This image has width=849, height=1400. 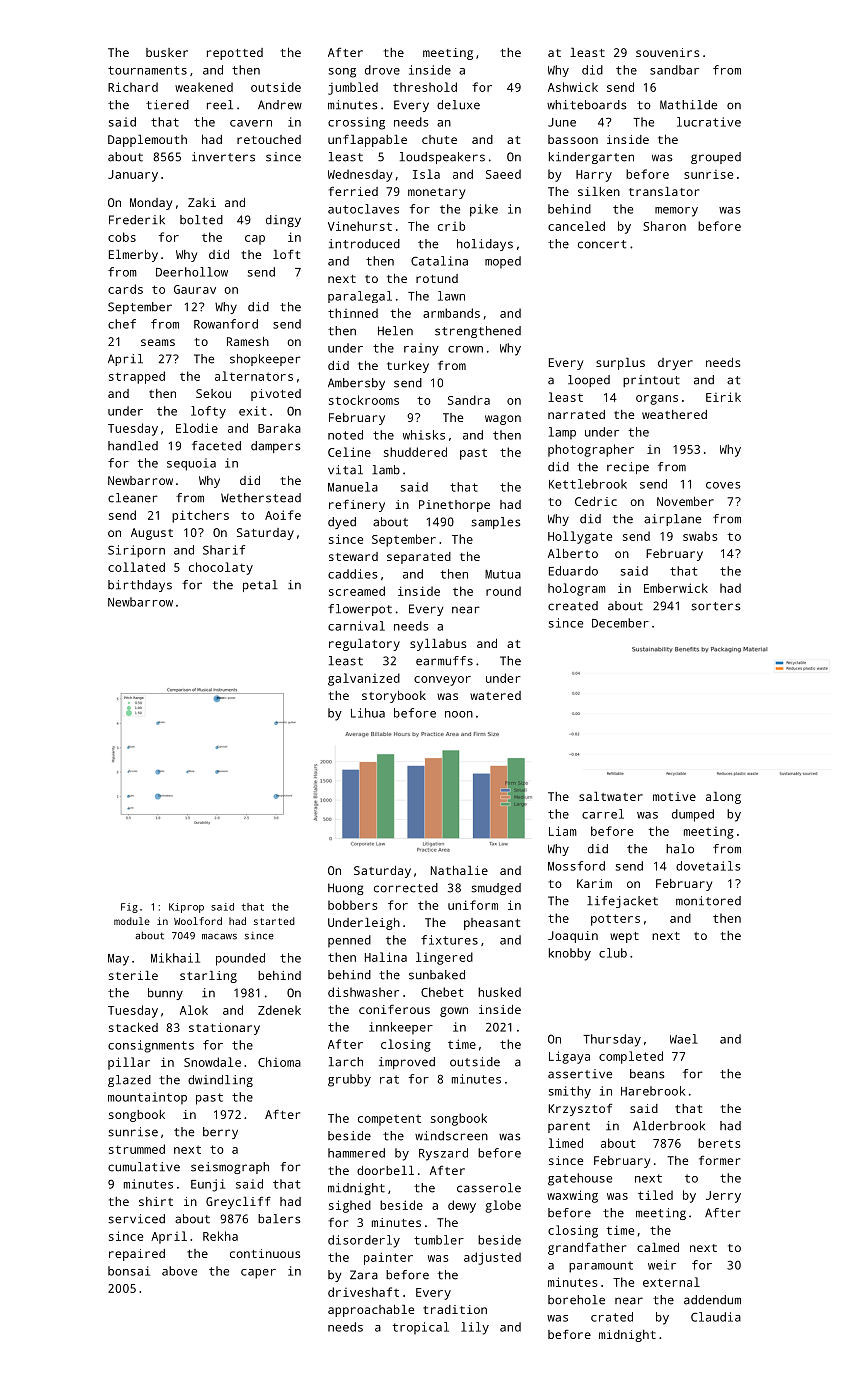 I want to click on knobby, so click(x=570, y=954).
